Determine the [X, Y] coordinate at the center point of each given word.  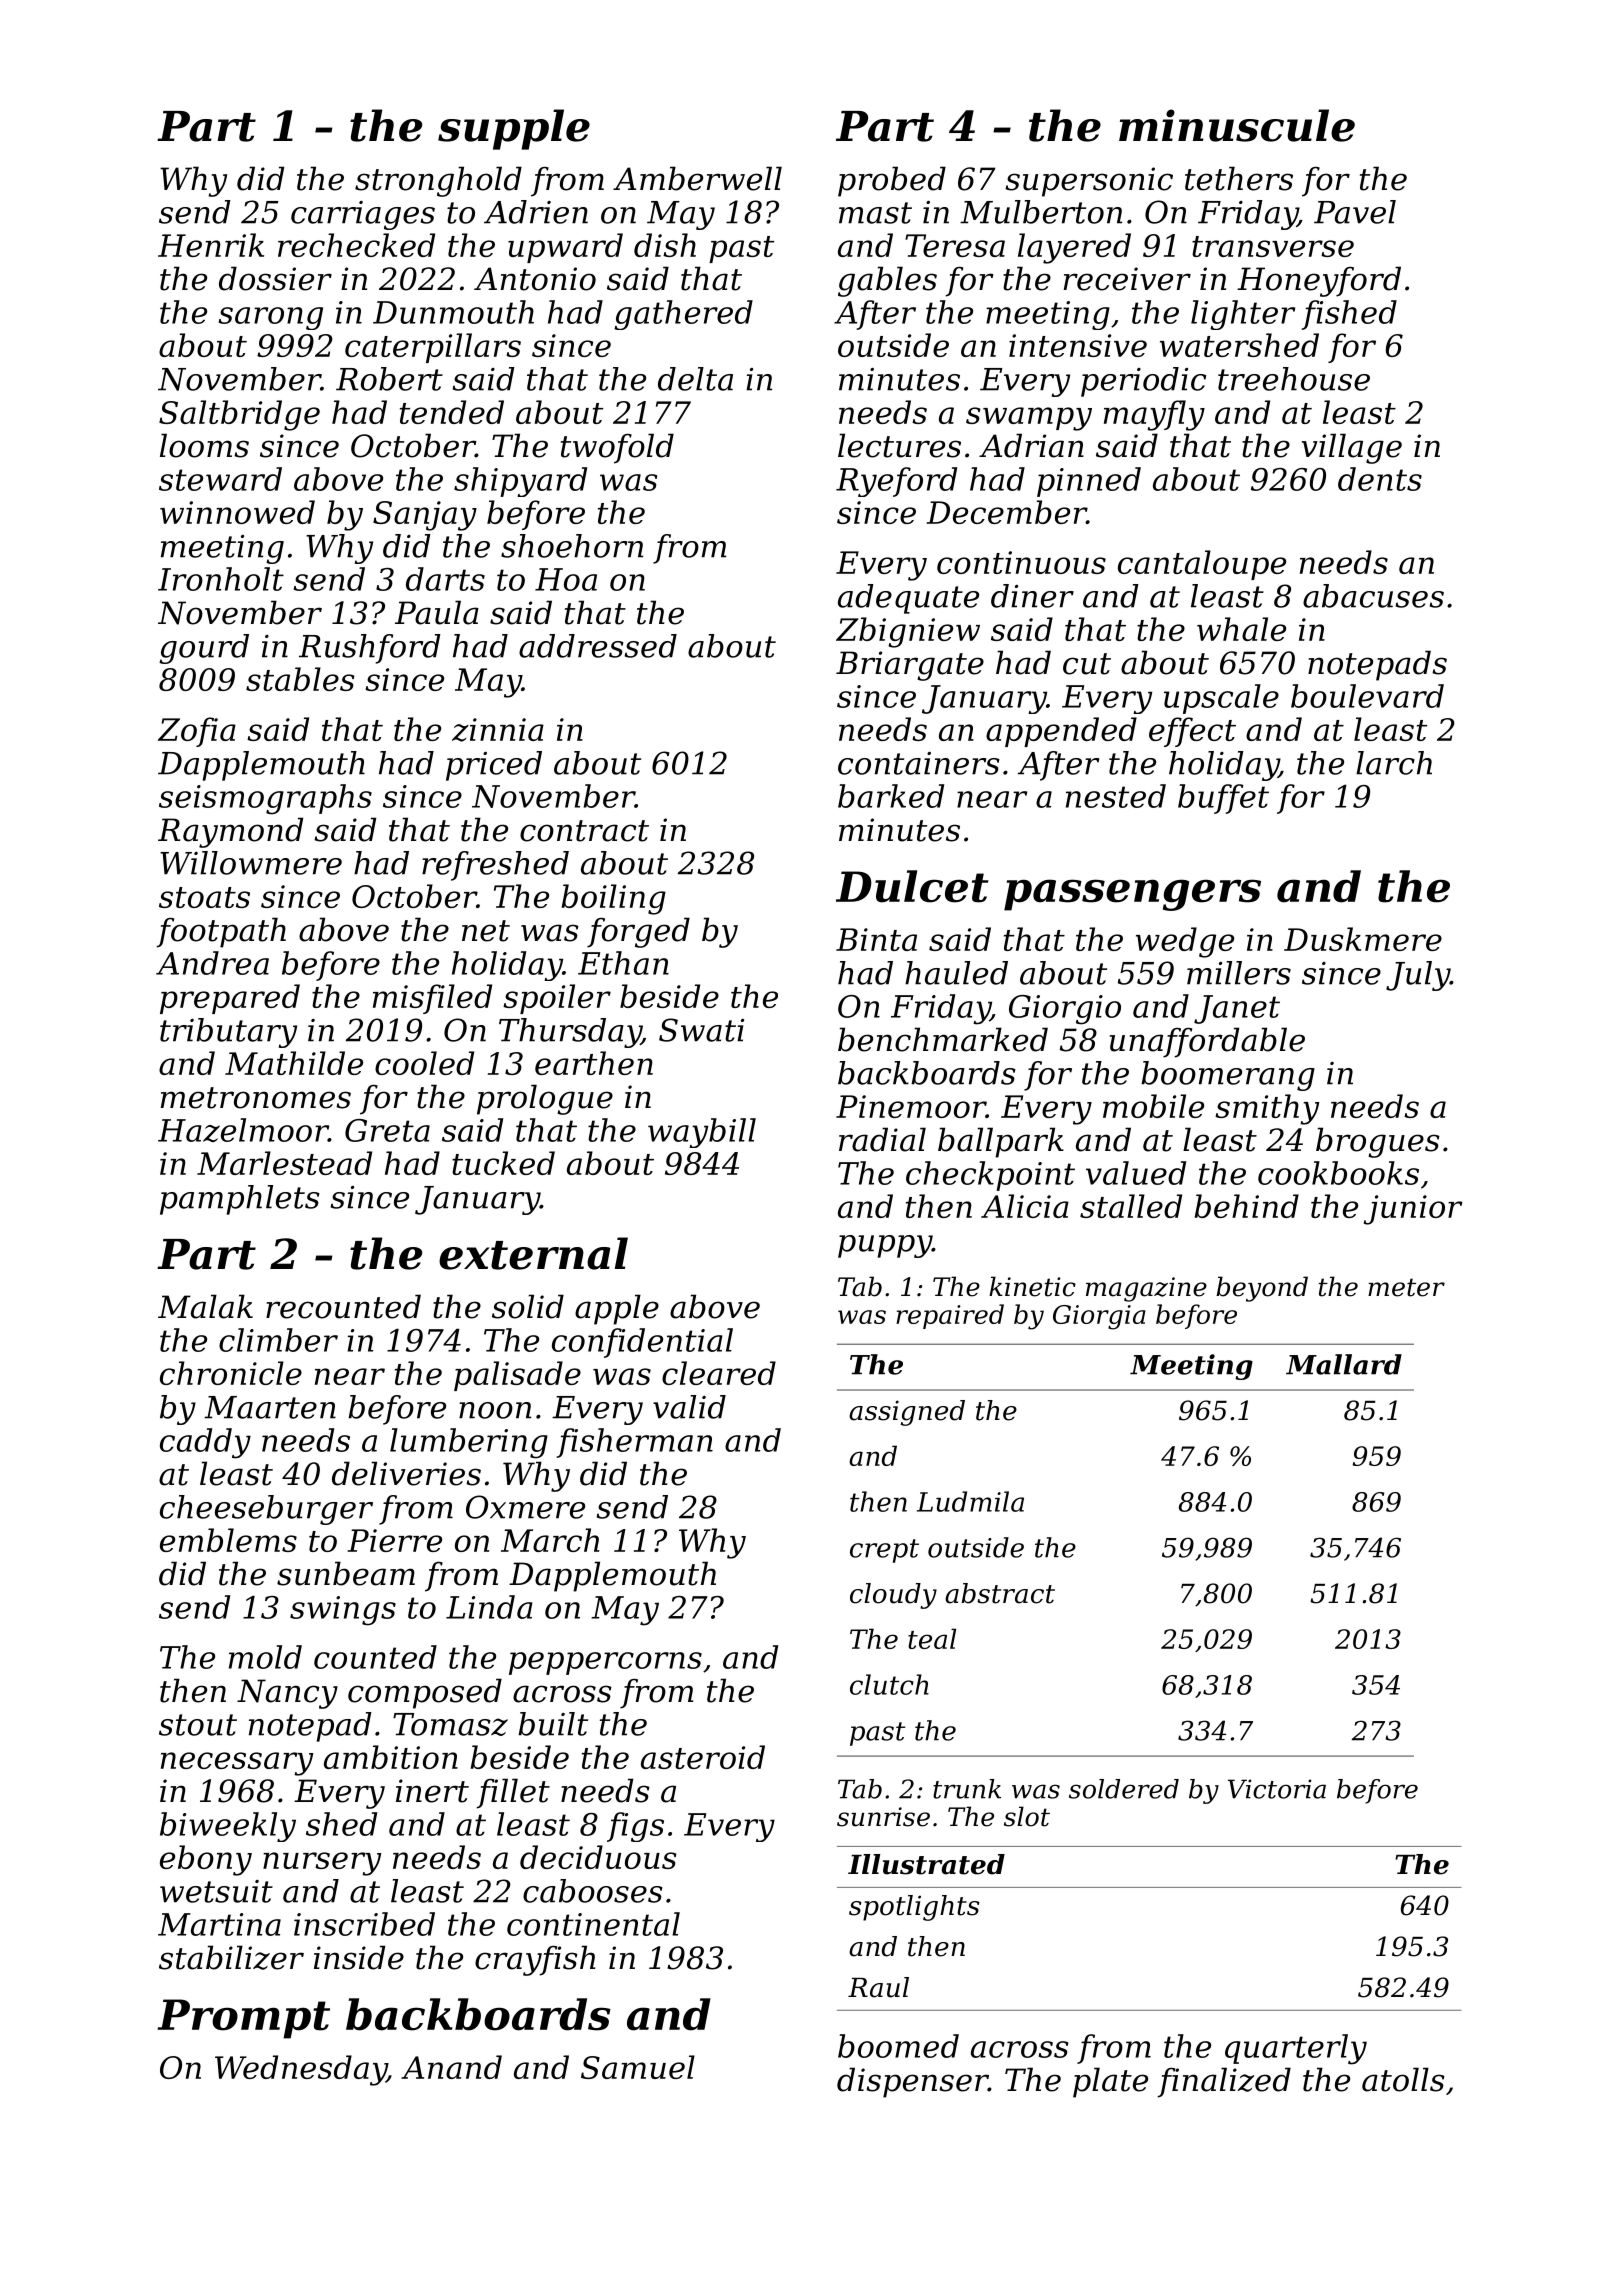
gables [887, 281]
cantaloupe [1202, 565]
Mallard [1344, 1364]
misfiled [432, 999]
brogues [1378, 1142]
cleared [719, 1373]
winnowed [237, 512]
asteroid [703, 1757]
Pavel [1355, 212]
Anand [451, 2067]
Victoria [1277, 1789]
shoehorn [572, 546]
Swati [701, 1030]
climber [278, 1340]
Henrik [211, 245]
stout [198, 1725]
